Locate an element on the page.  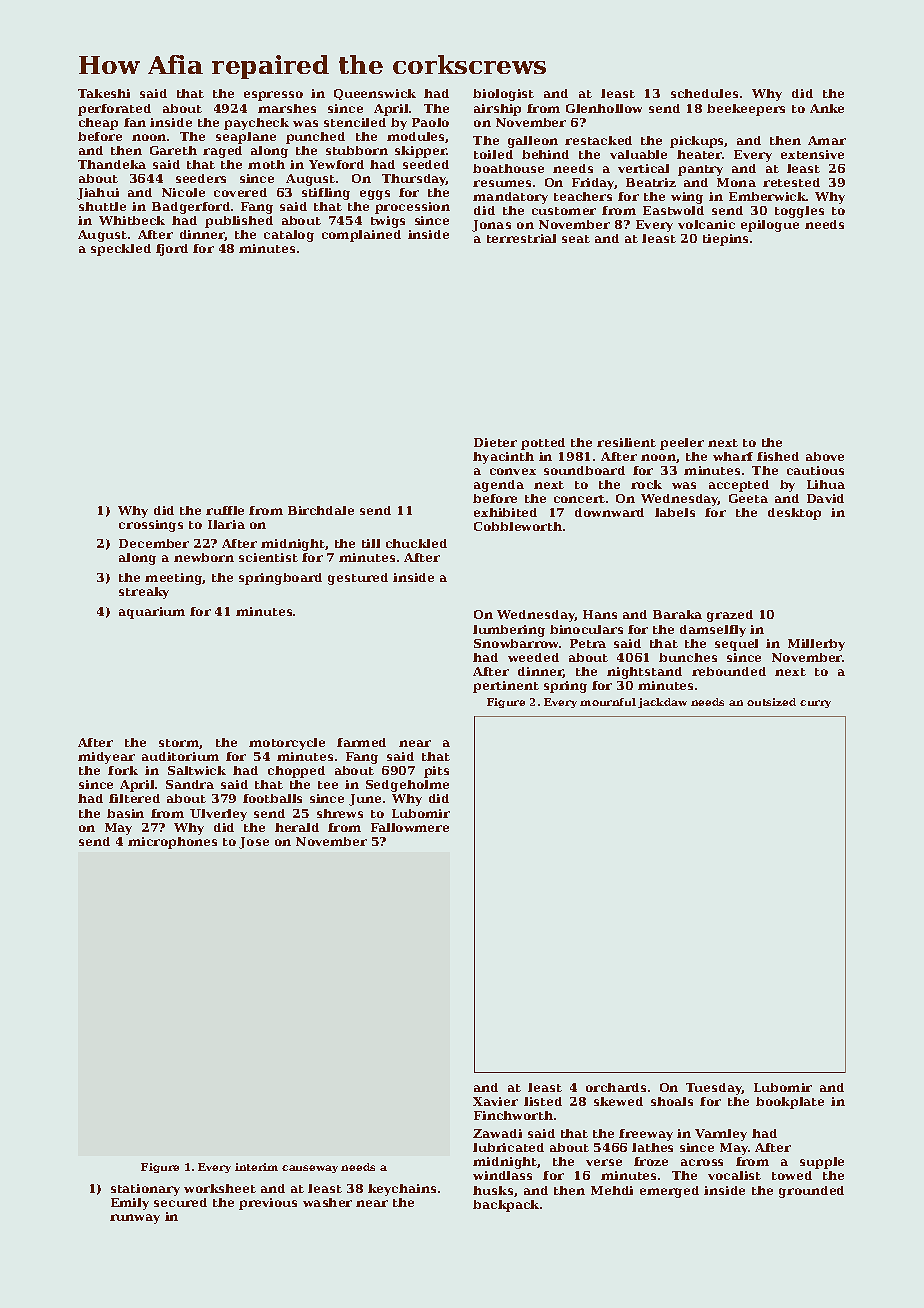
Millerby is located at coordinates (816, 645).
